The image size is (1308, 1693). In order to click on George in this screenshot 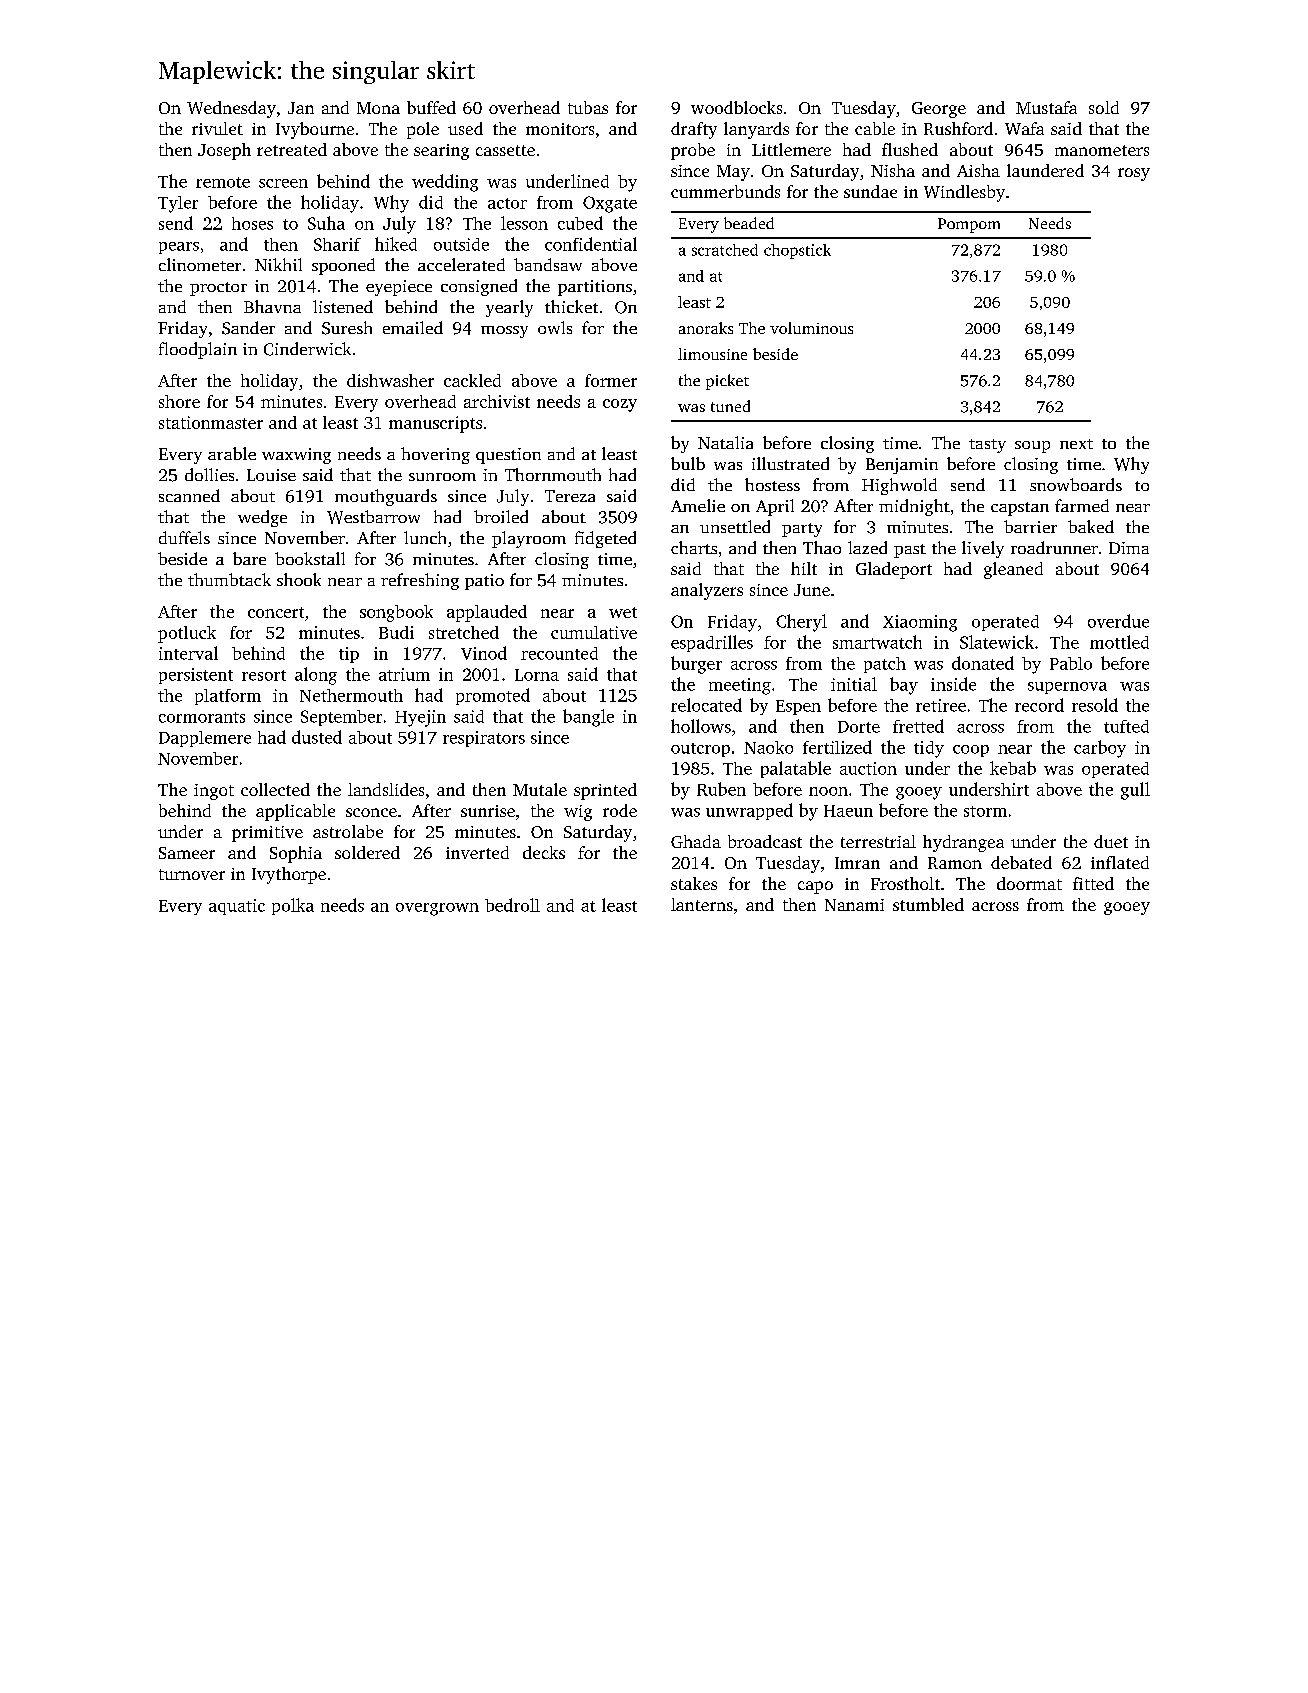, I will do `click(939, 110)`.
